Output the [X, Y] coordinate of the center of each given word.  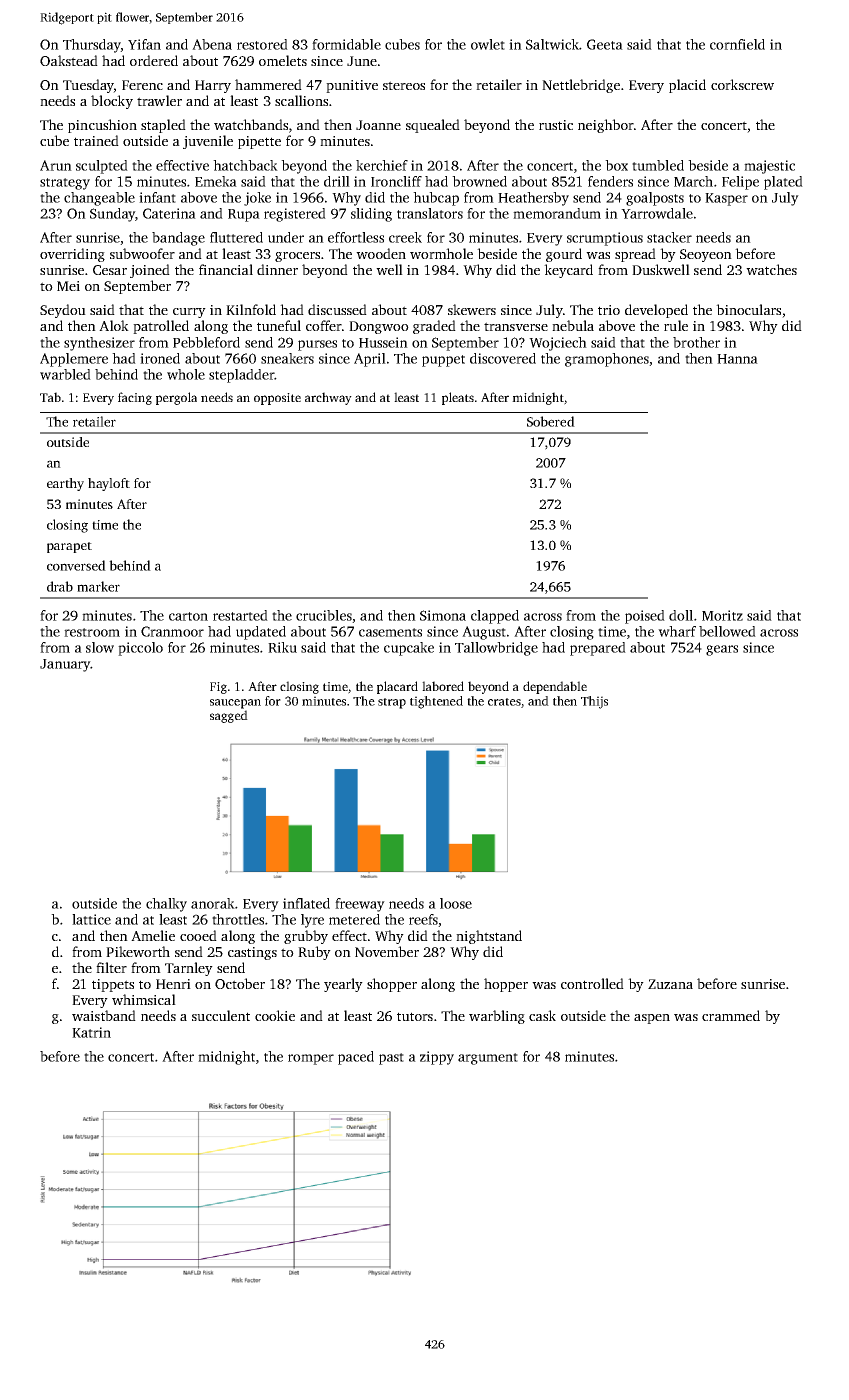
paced [356, 1058]
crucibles [324, 615]
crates [504, 702]
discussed [337, 309]
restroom [92, 632]
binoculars [748, 309]
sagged [229, 716]
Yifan [144, 44]
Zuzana [670, 984]
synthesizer [99, 344]
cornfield [737, 44]
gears [722, 650]
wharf [677, 631]
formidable [346, 44]
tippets [113, 985]
